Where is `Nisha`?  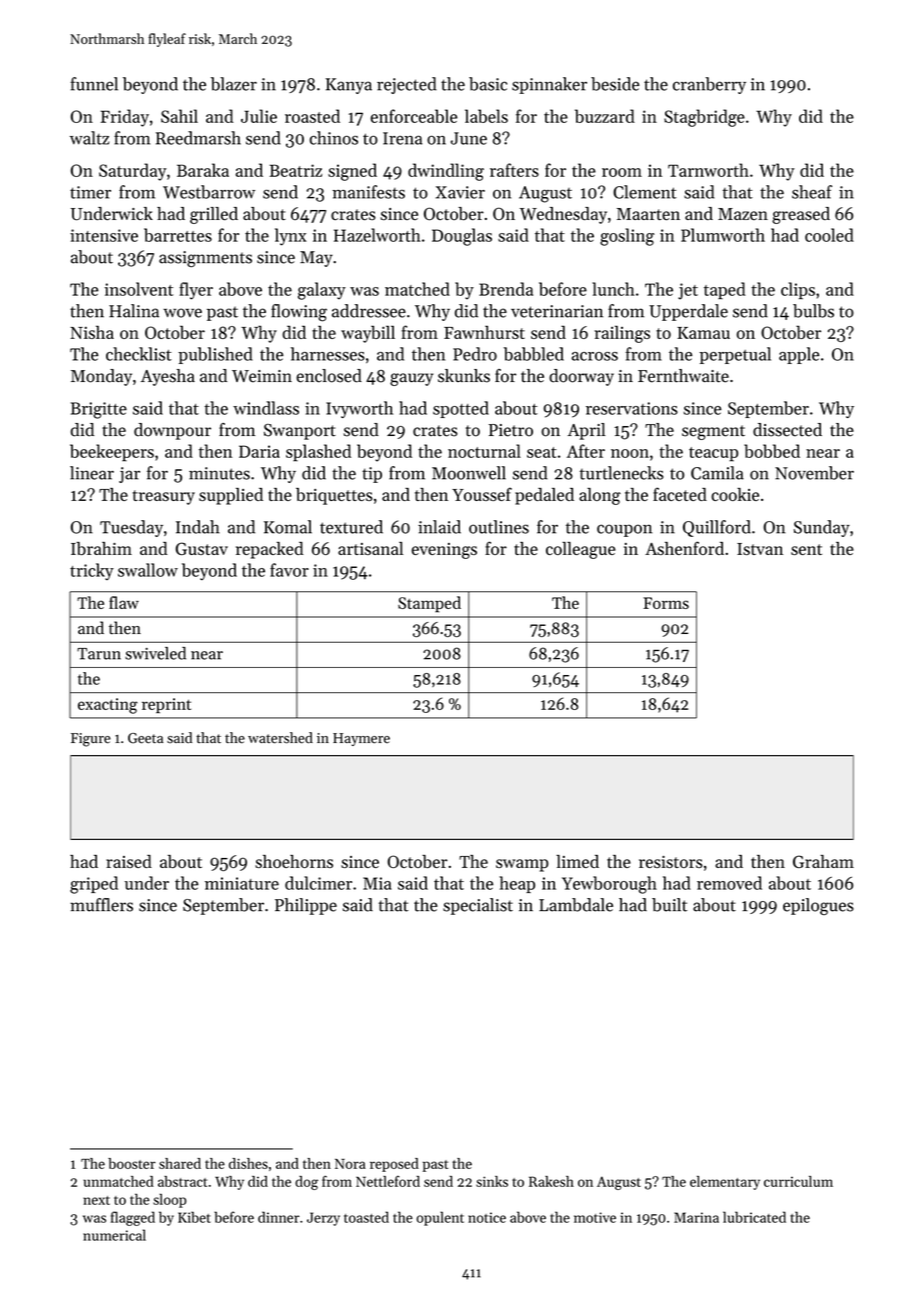
Nisha is located at coordinates (92, 332).
